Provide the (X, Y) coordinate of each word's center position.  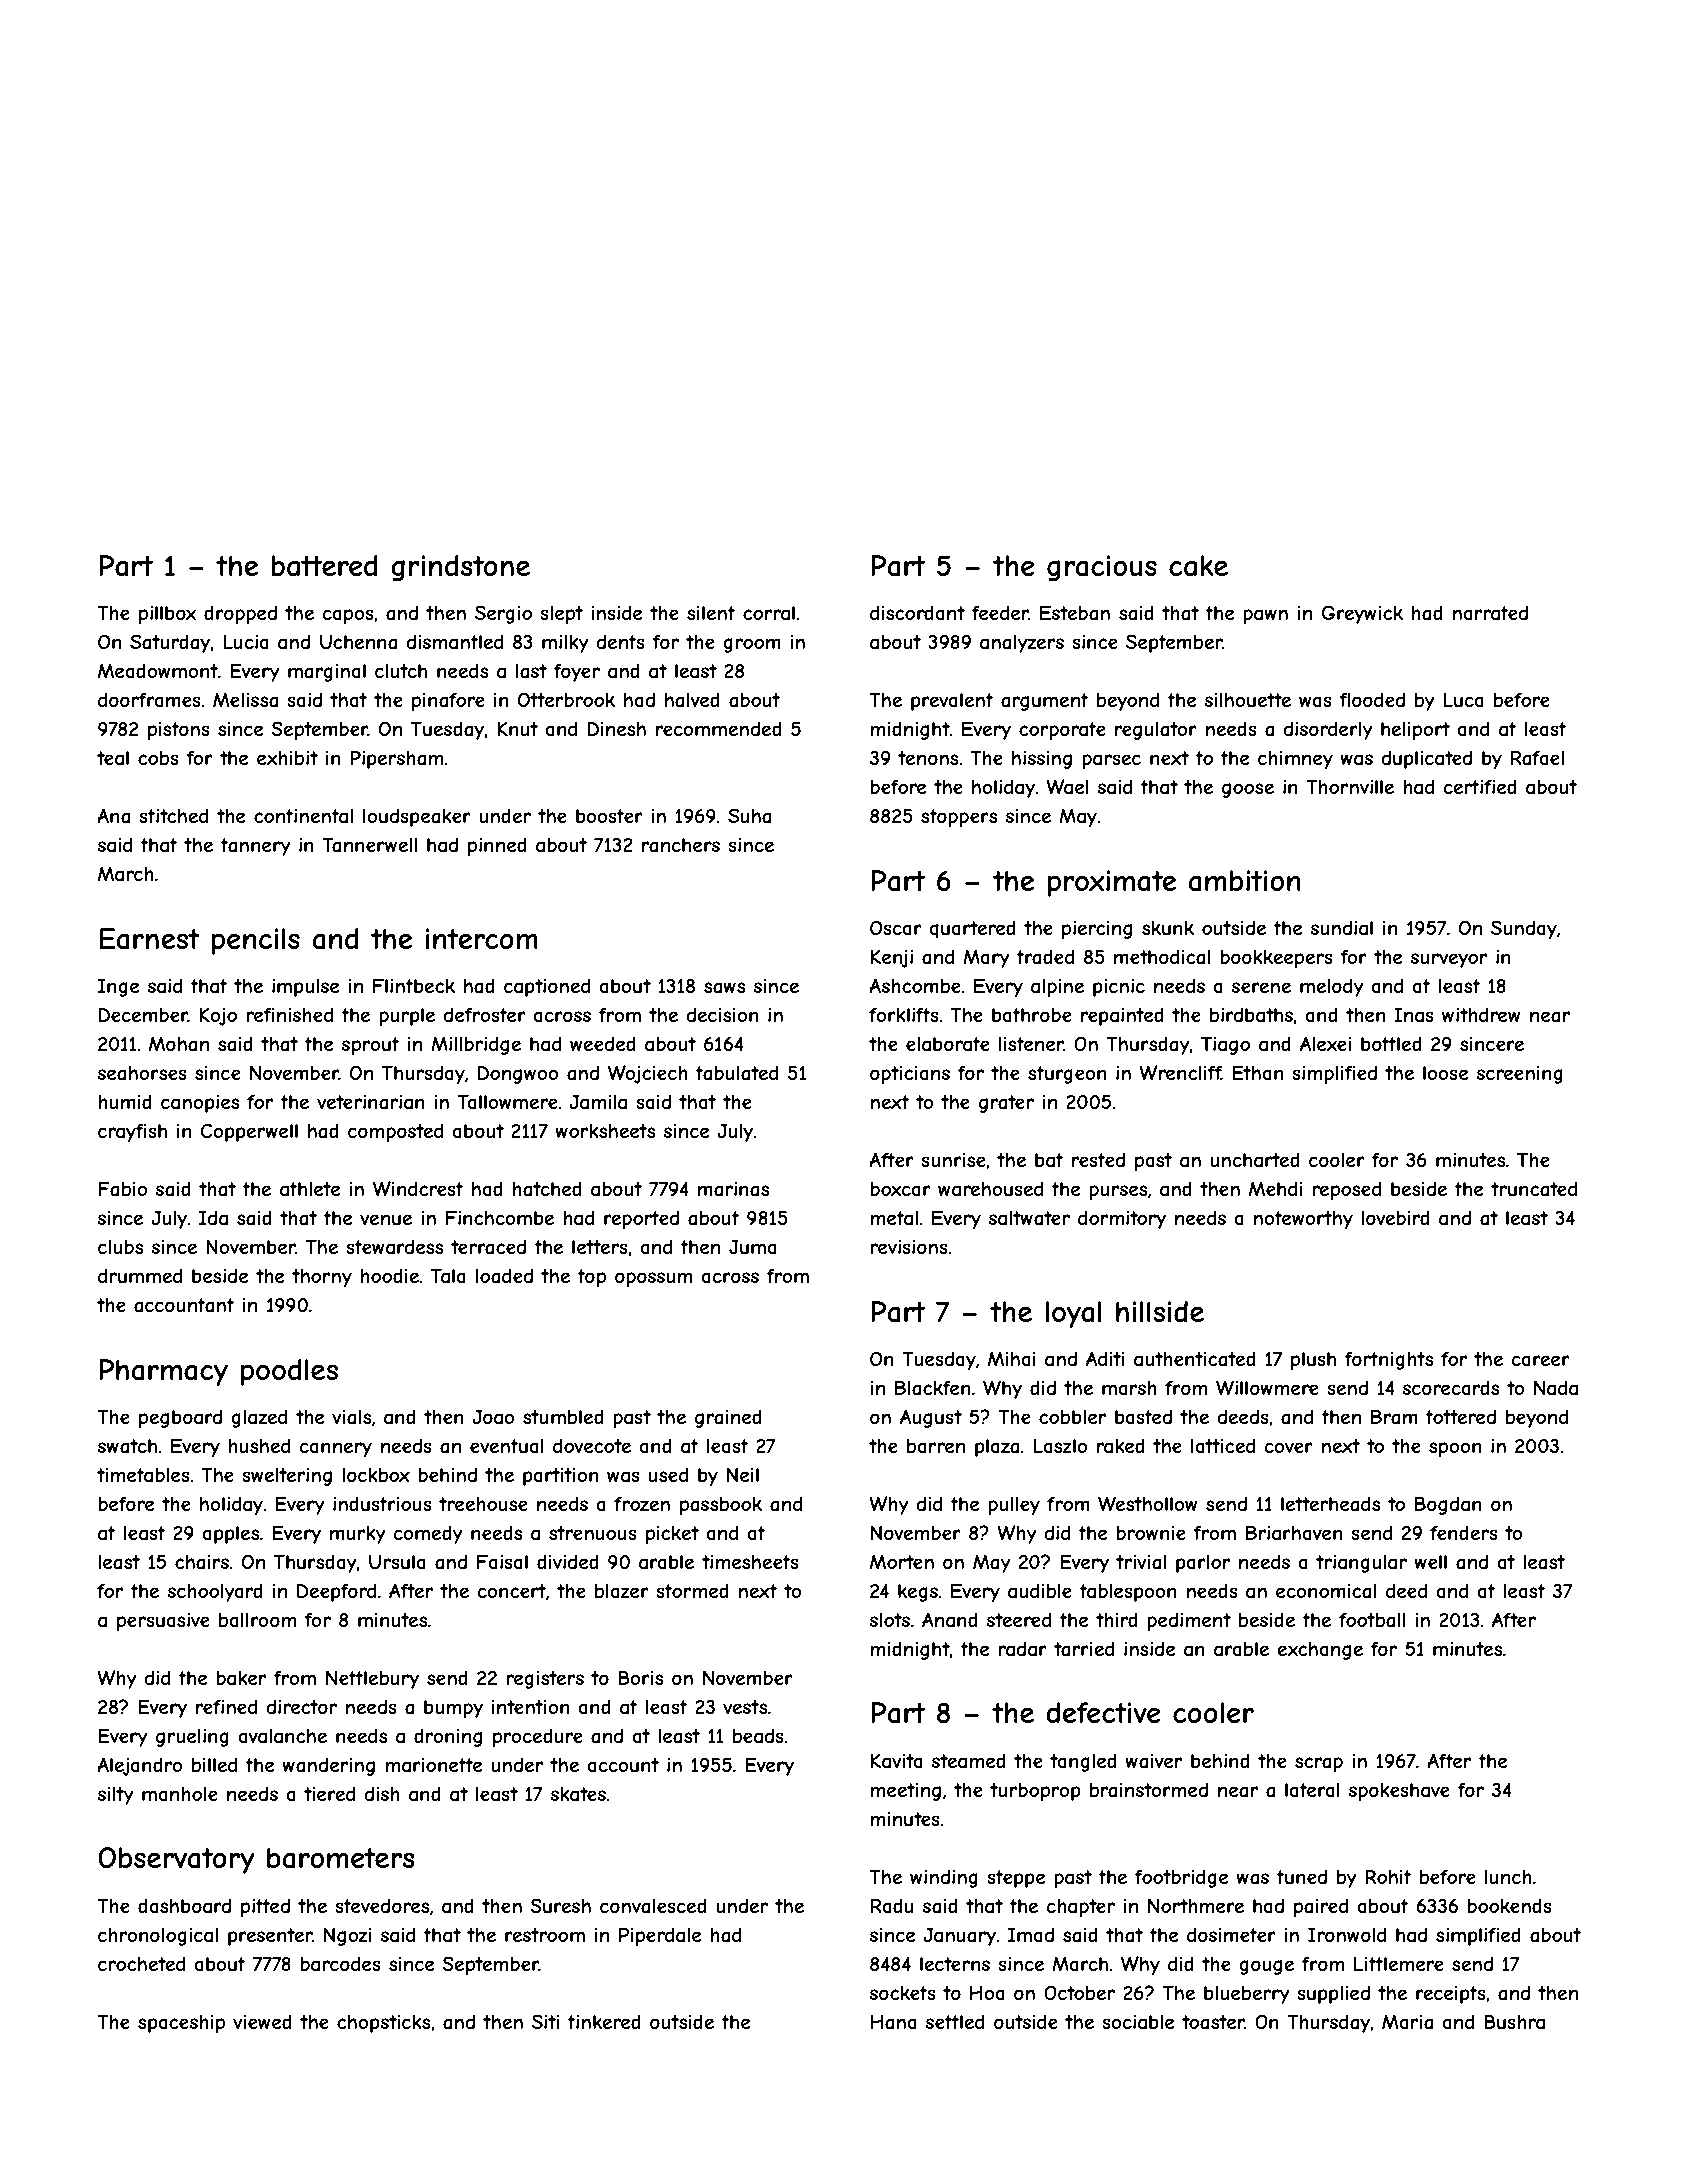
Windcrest (418, 1188)
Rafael (1537, 758)
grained (728, 1418)
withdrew (1481, 1015)
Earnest (149, 939)
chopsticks (383, 2024)
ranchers (681, 845)
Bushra (1514, 2022)
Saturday (170, 643)
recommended (719, 728)
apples (230, 1535)
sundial (1342, 928)
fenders (1464, 1532)
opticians (910, 1075)
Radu (892, 1906)
